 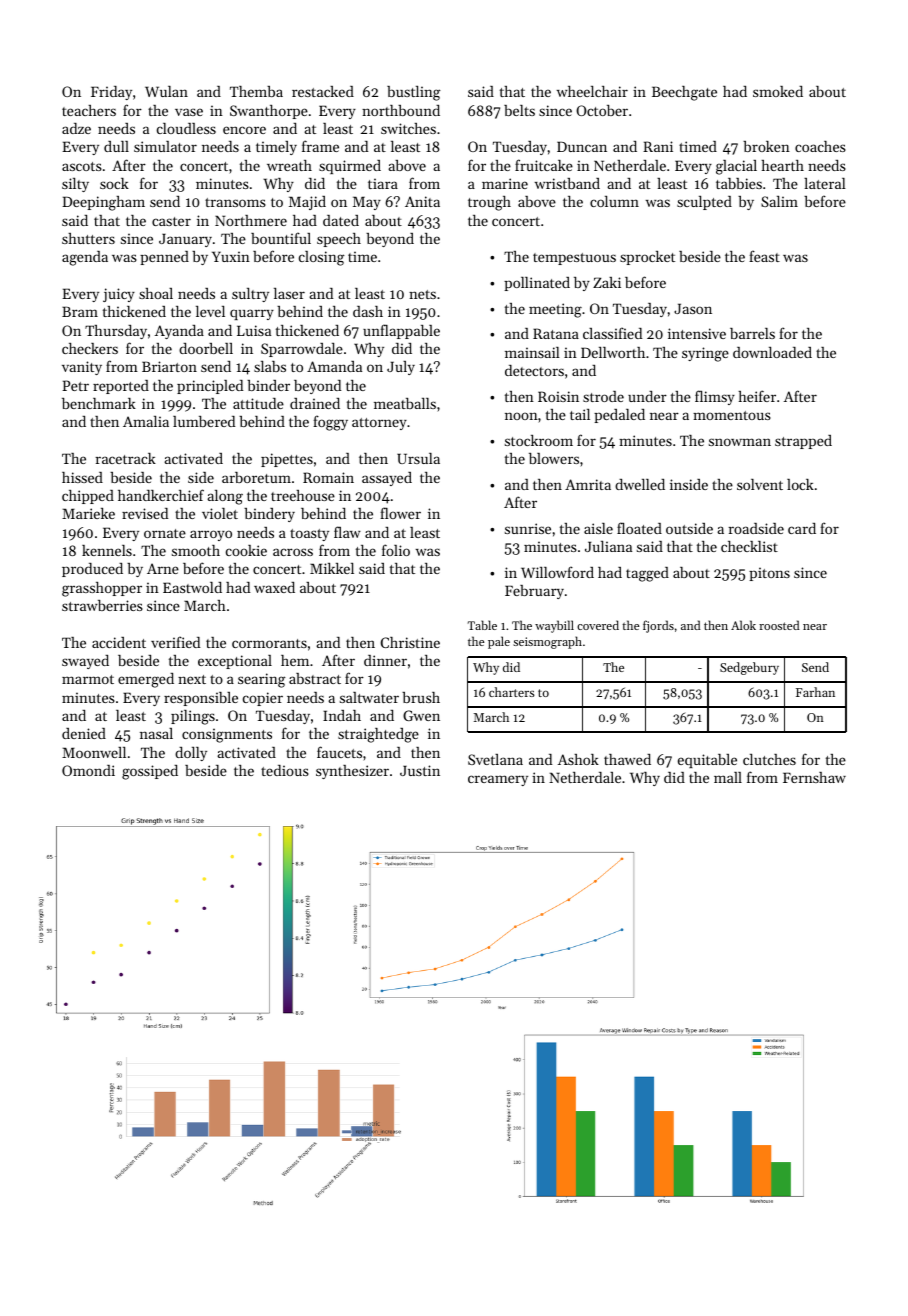 What do you see at coordinates (76, 128) in the screenshot?
I see `adze` at bounding box center [76, 128].
